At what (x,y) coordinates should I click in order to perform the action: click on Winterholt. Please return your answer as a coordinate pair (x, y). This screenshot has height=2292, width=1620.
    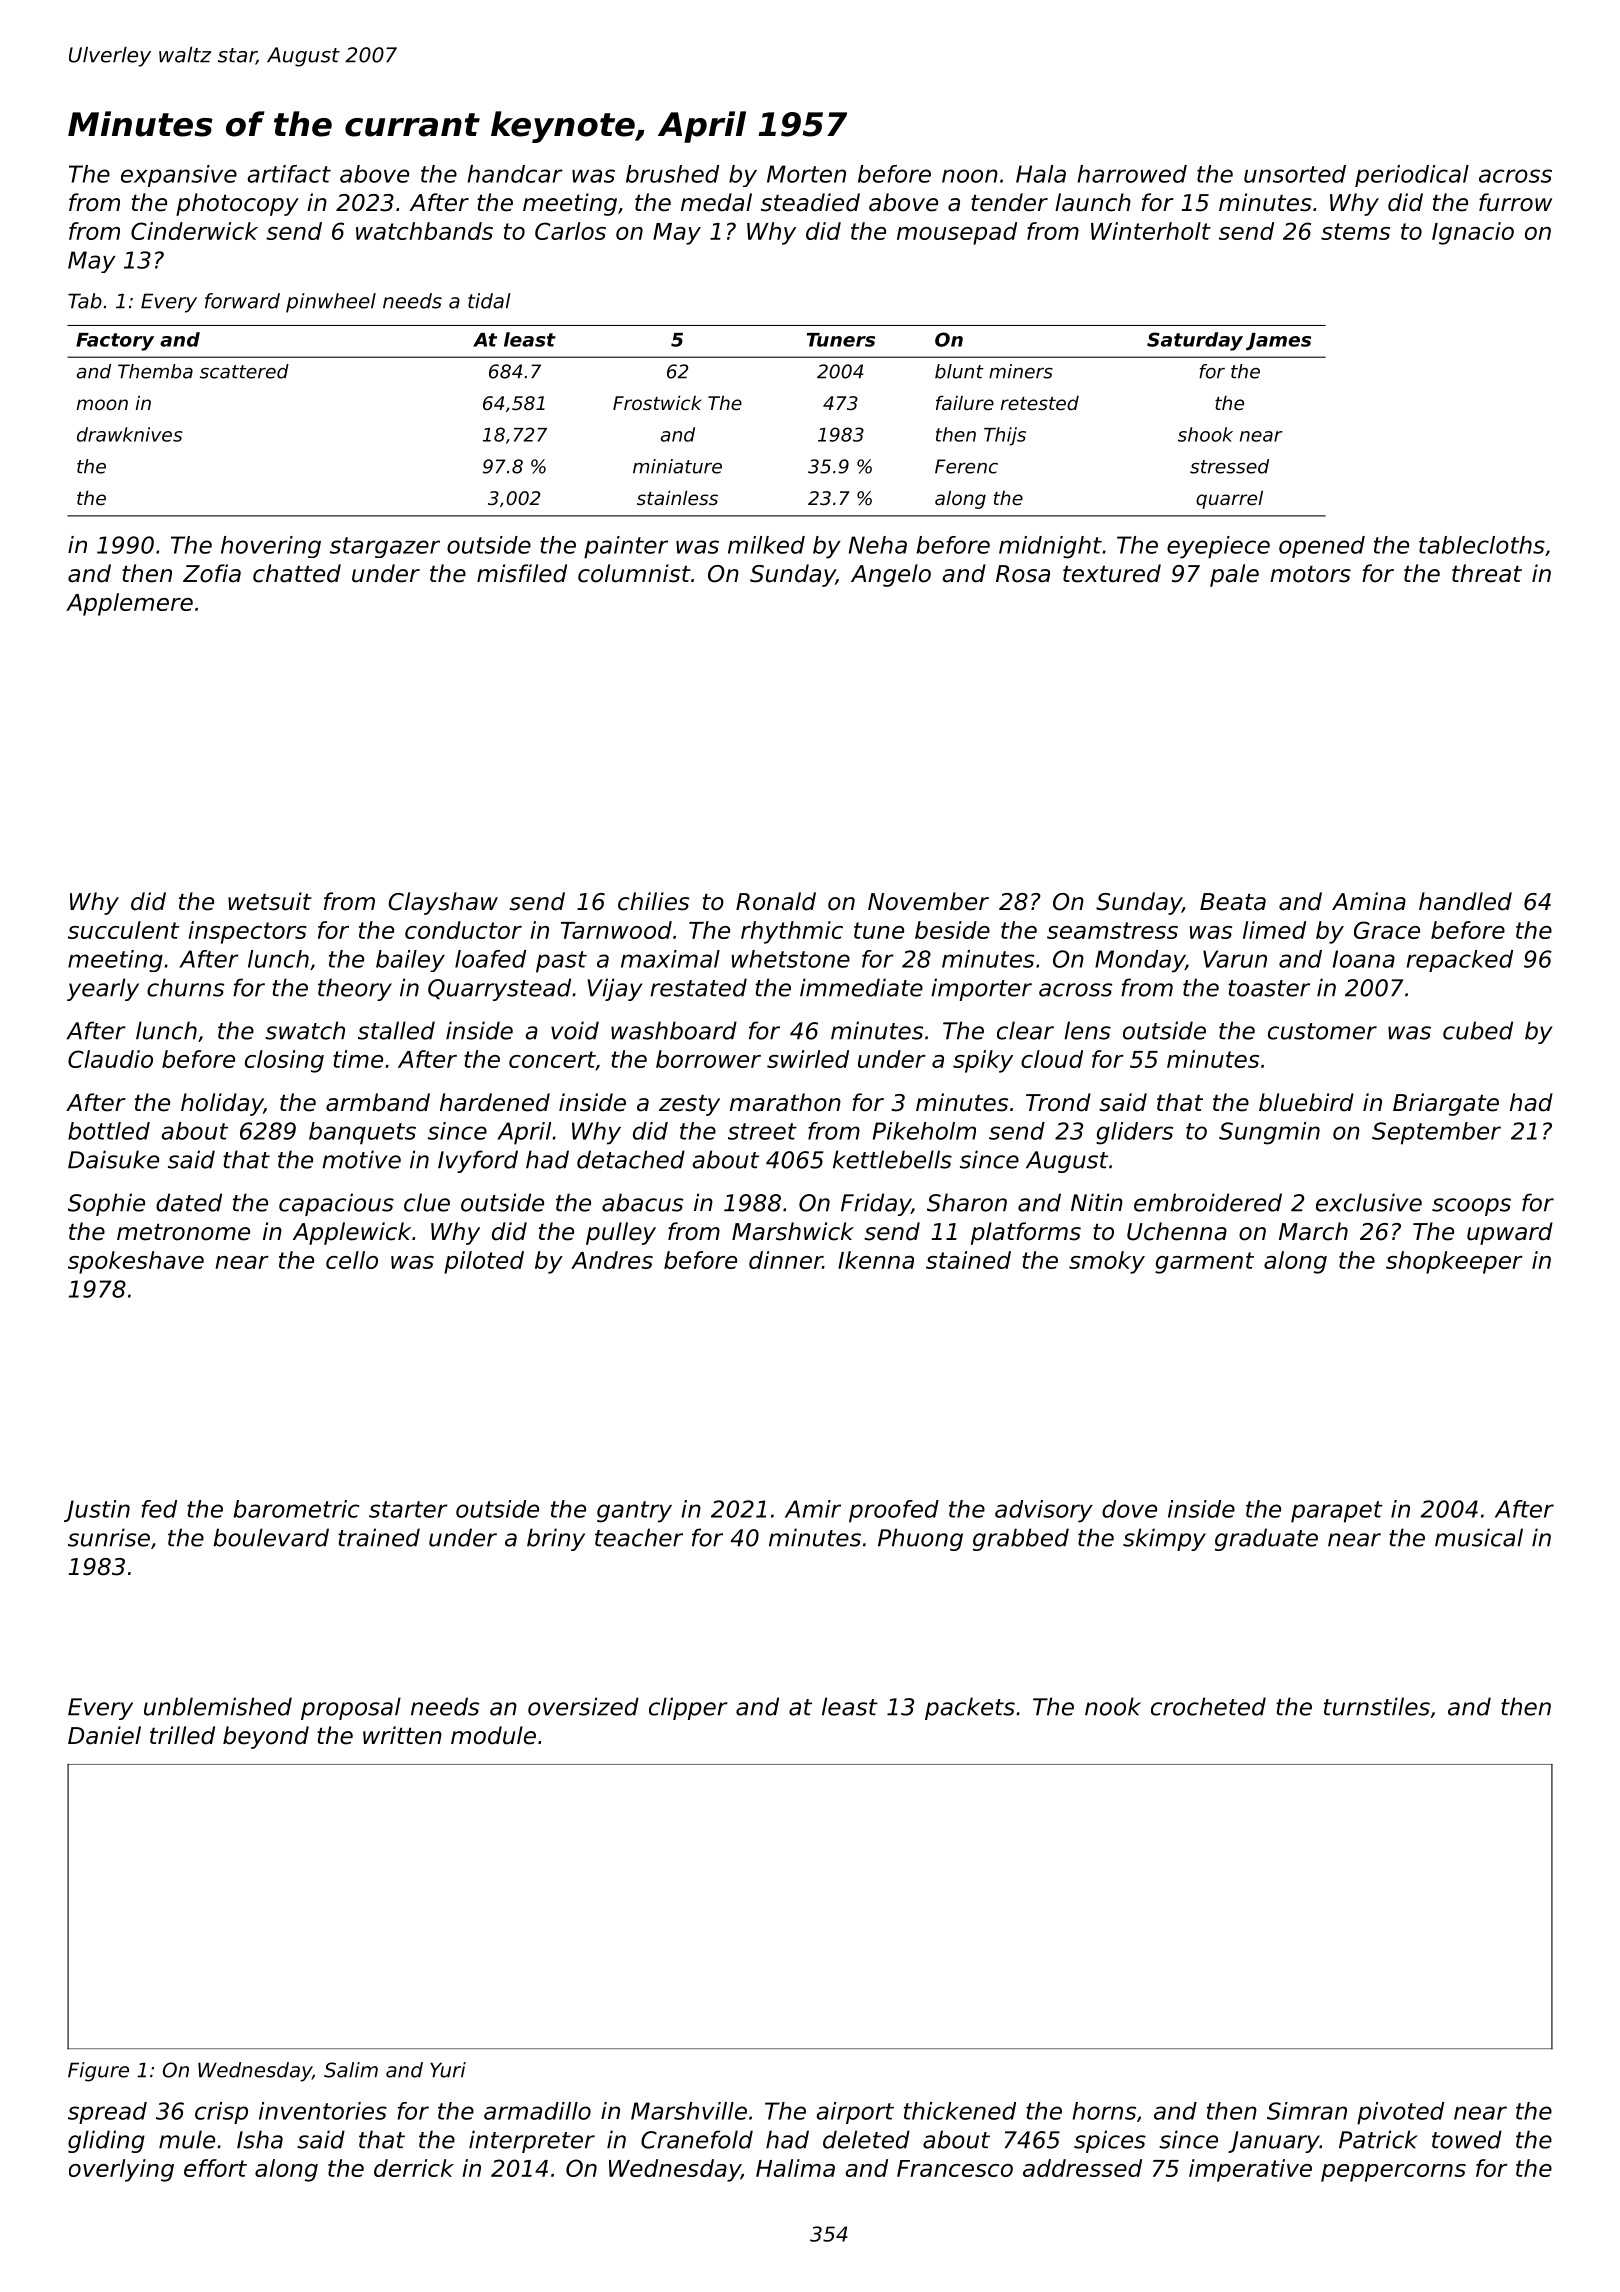
    Looking at the image, I should click on (1151, 231).
